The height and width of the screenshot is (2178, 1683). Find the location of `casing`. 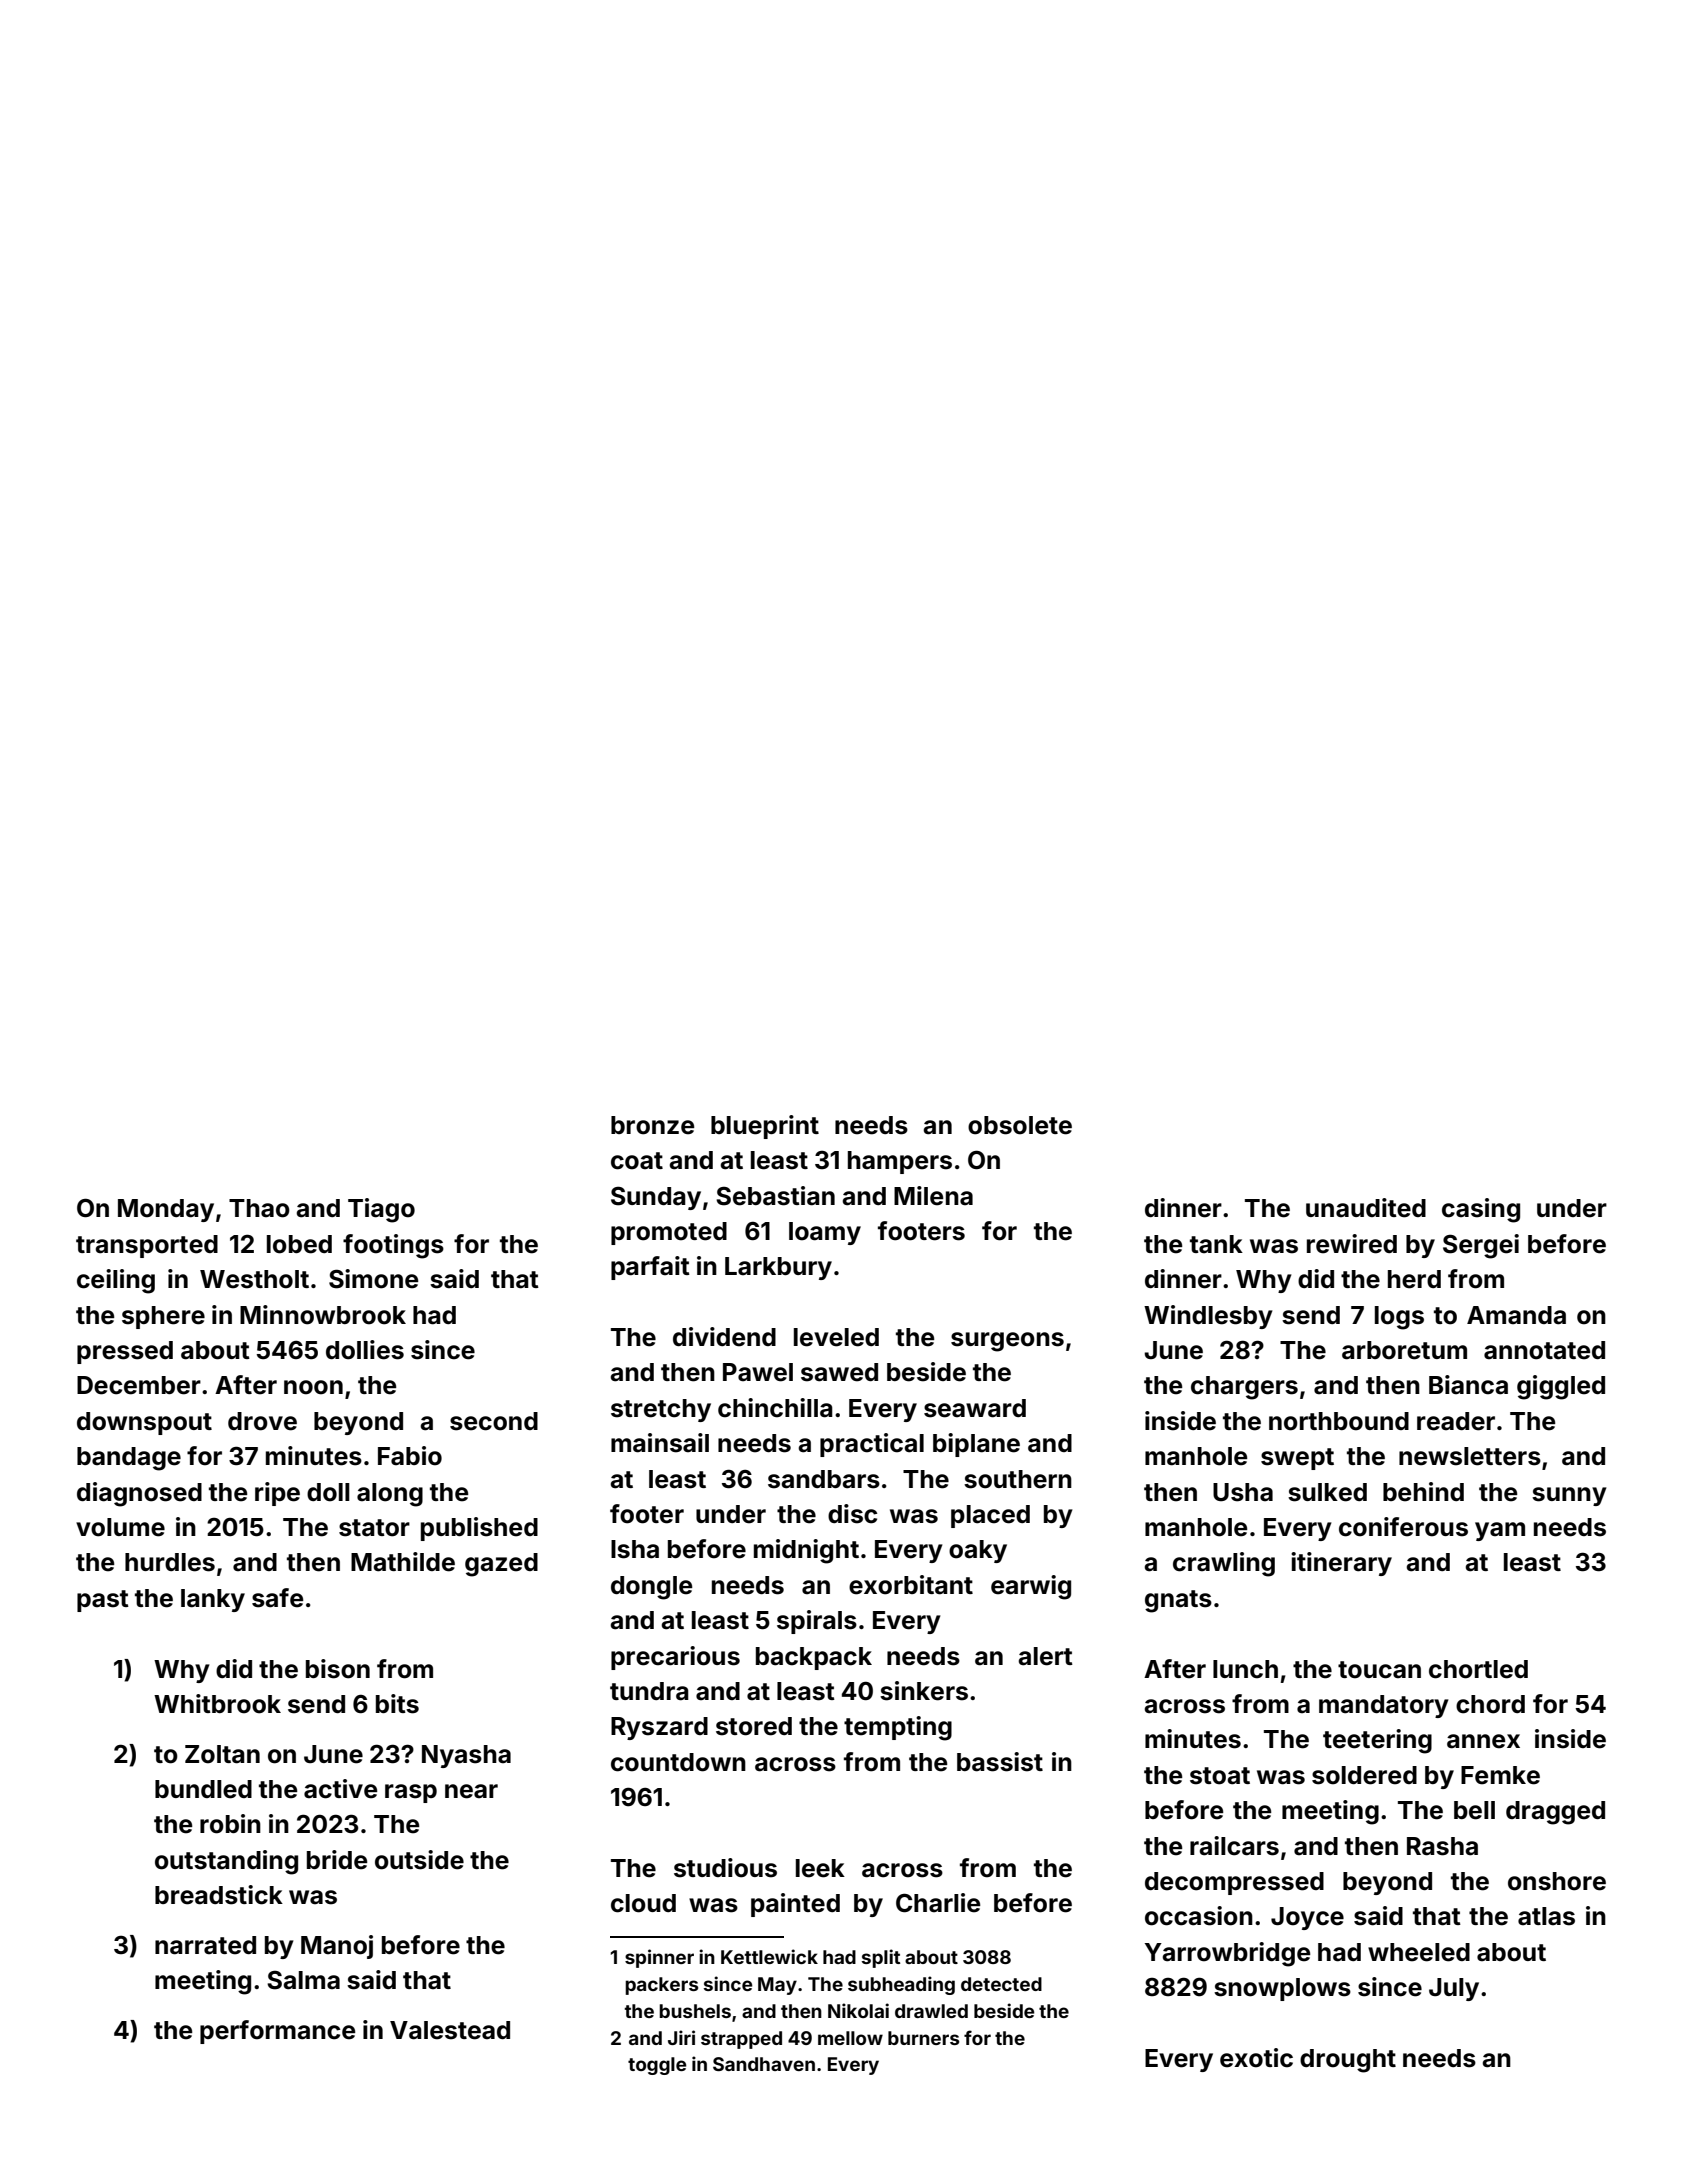

casing is located at coordinates (1481, 1210).
